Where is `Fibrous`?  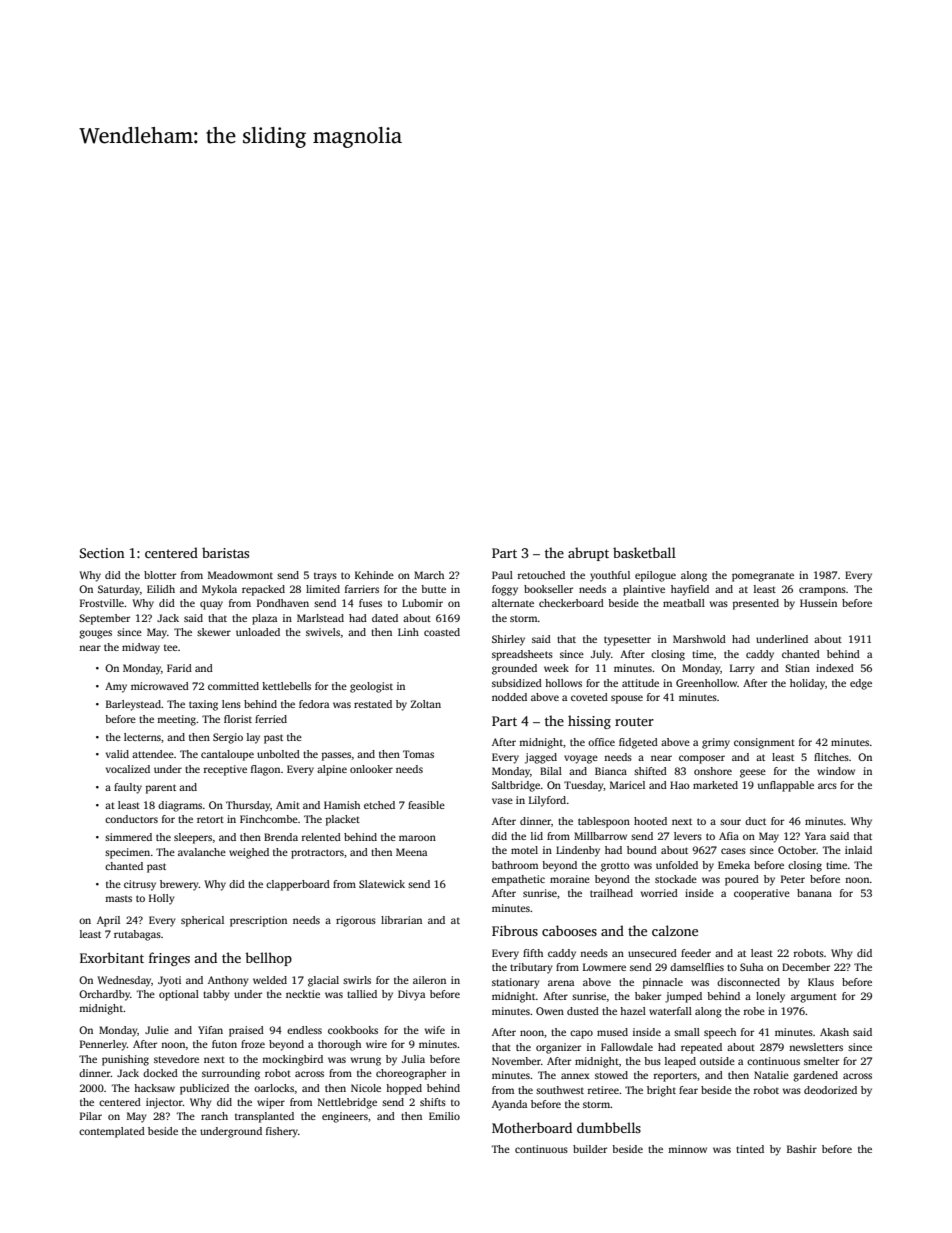
Fibrous is located at coordinates (515, 930).
